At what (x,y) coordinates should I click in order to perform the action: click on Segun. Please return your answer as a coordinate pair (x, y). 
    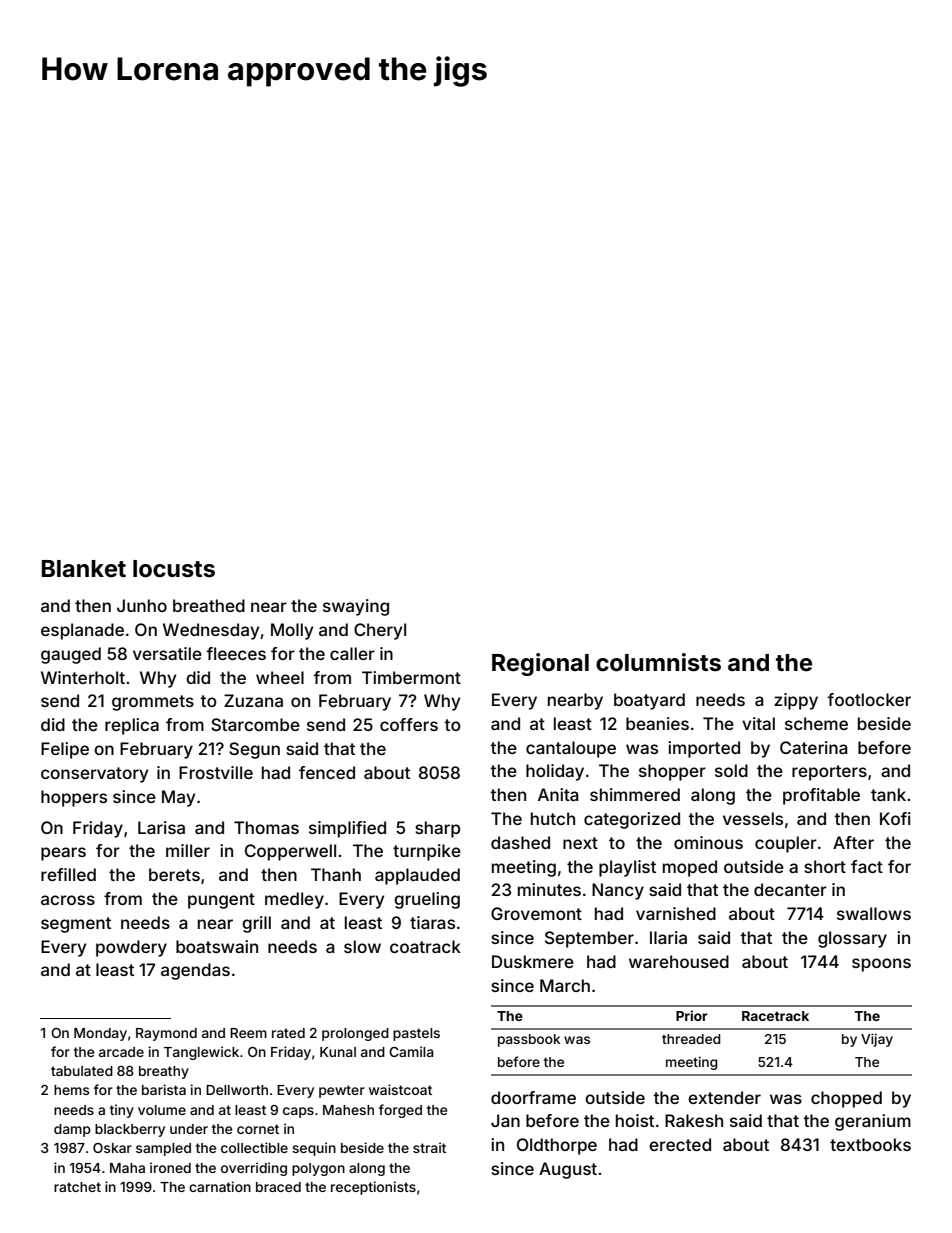
    Looking at the image, I should click on (254, 750).
